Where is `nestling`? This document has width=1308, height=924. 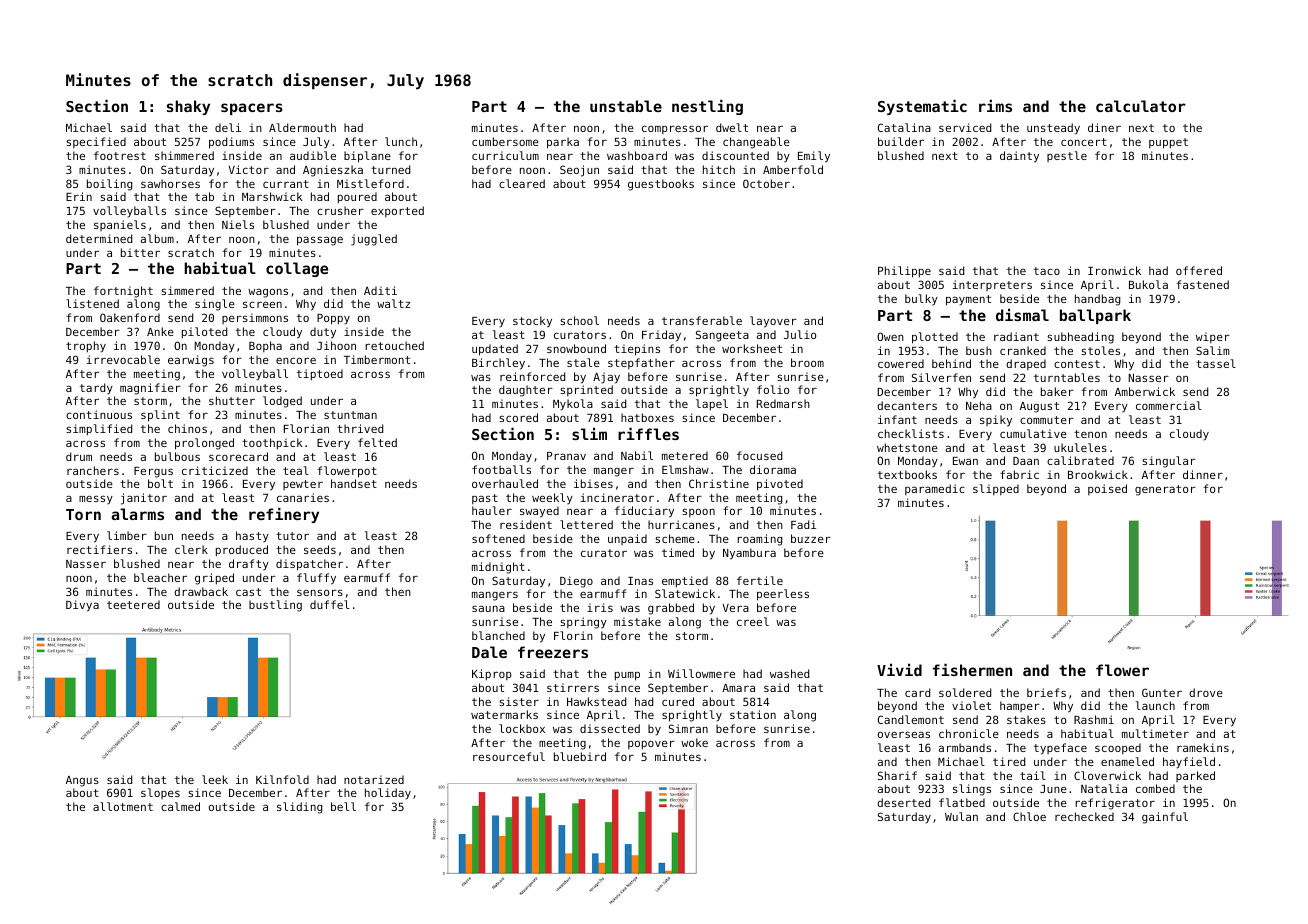 nestling is located at coordinates (707, 107).
